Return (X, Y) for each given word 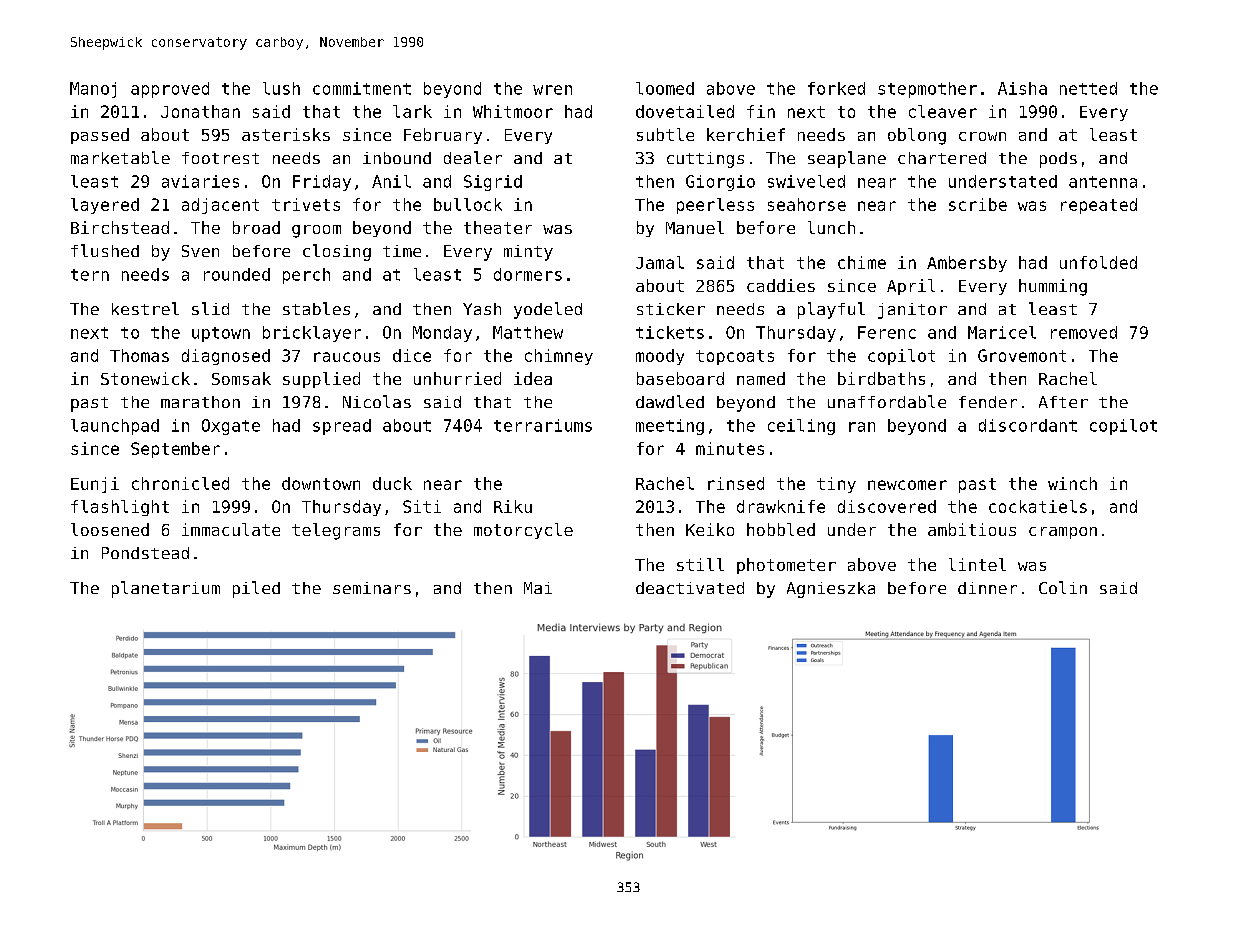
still (700, 564)
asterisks (286, 134)
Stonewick (145, 378)
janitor (912, 311)
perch (306, 276)
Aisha (1022, 88)
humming (1053, 287)
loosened (110, 529)
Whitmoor (513, 111)
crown (982, 136)
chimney (559, 357)
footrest (220, 158)
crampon (1063, 533)
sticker (671, 309)
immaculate (231, 529)
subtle (665, 134)
